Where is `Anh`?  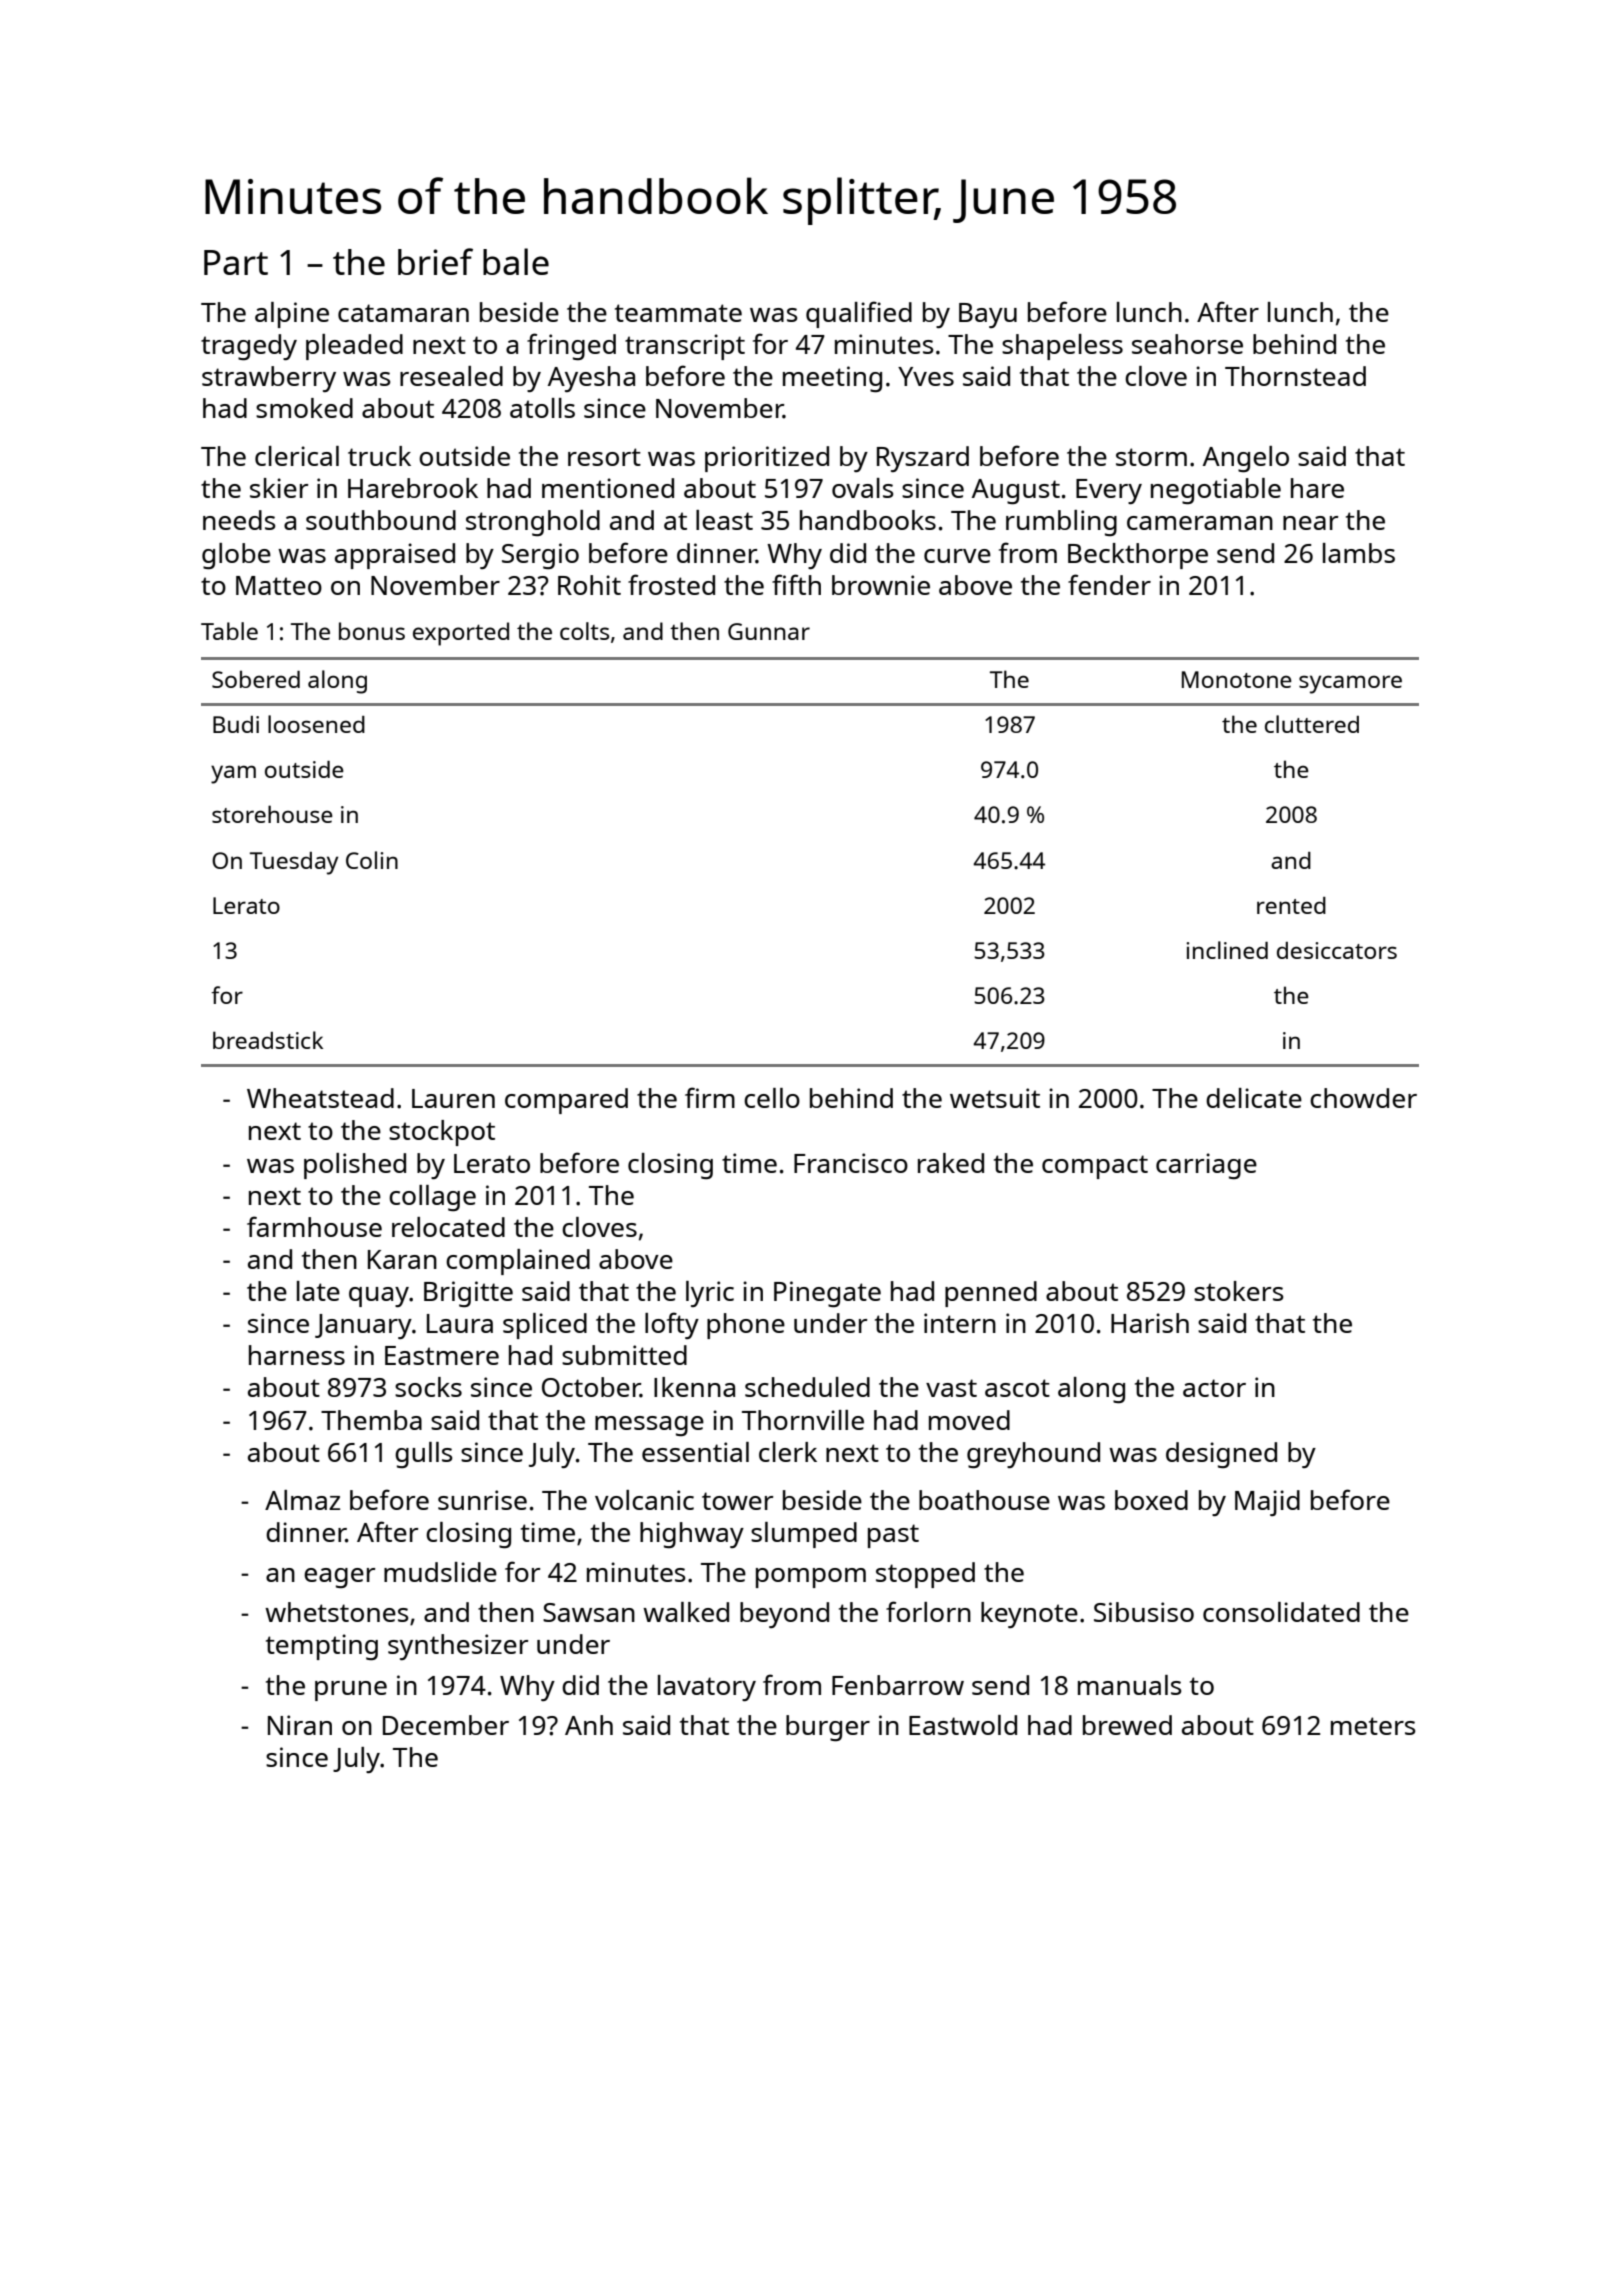
Anh is located at coordinates (589, 1725).
